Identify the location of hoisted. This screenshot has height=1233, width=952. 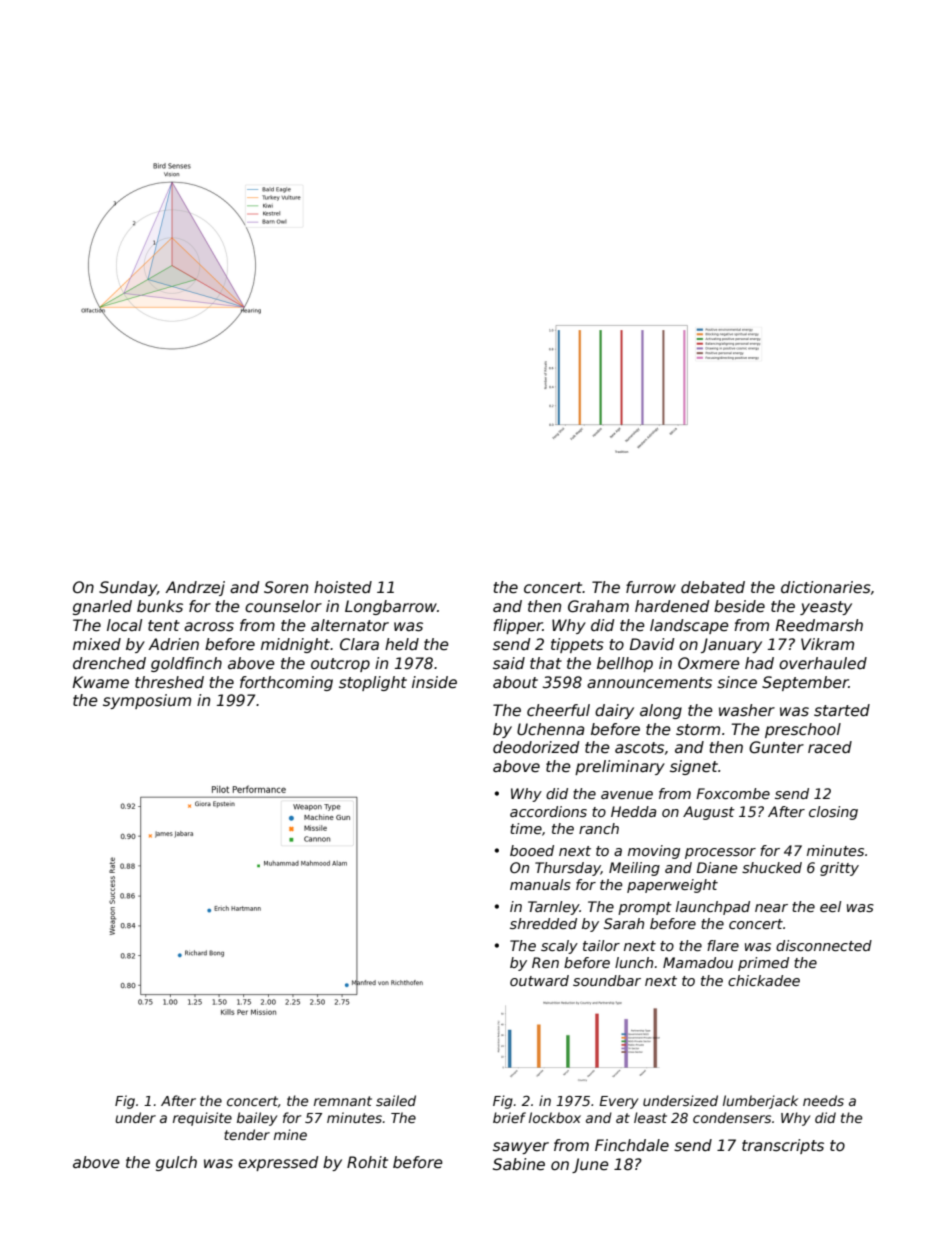
(343, 587).
